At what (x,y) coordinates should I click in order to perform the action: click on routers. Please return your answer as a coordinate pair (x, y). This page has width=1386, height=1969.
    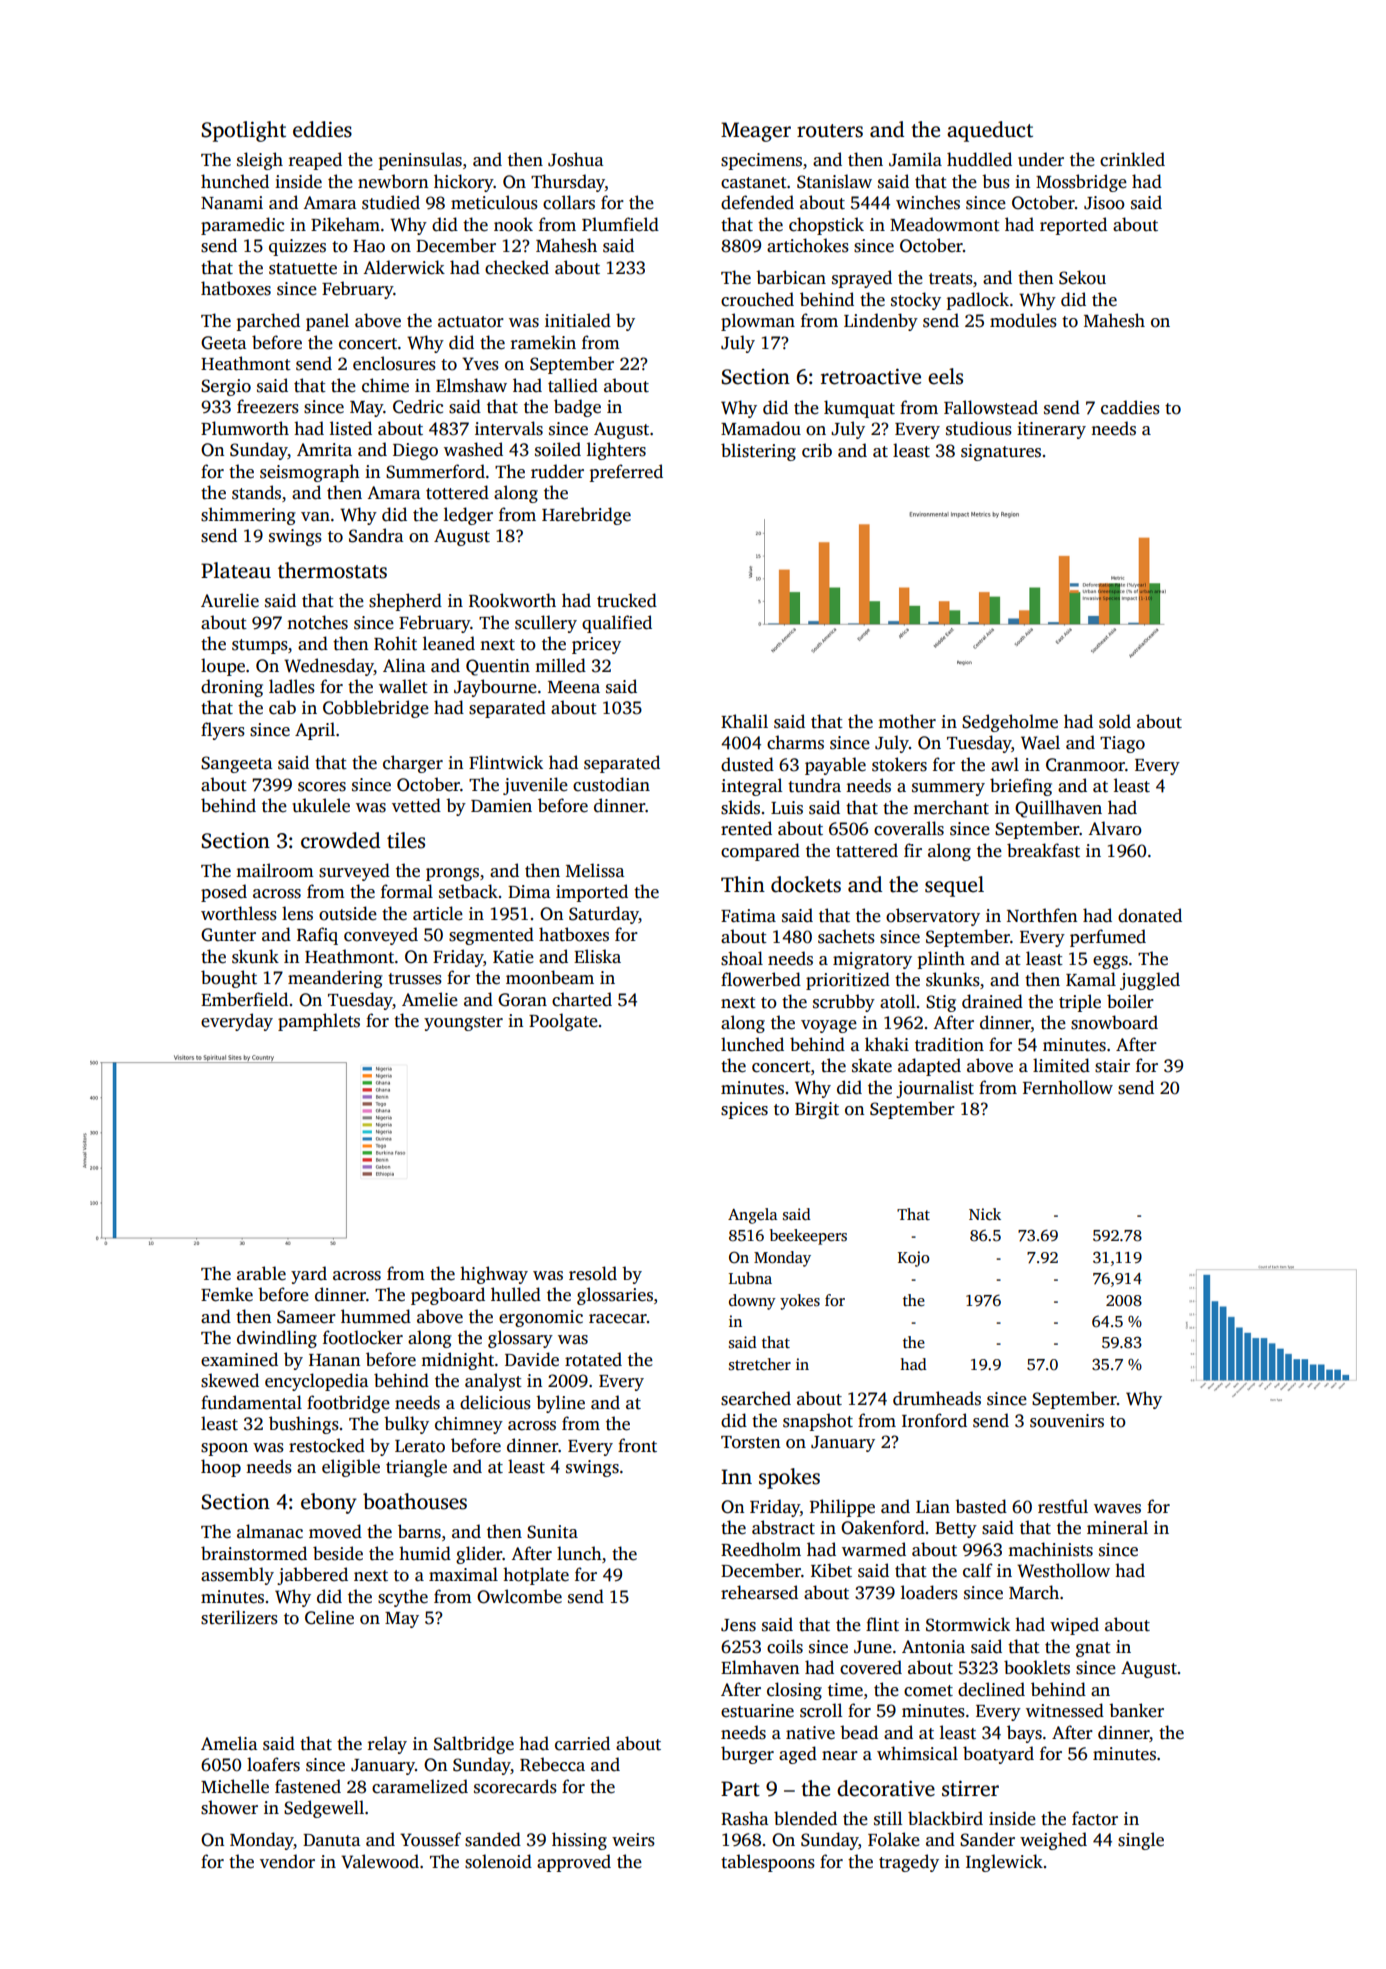
    Looking at the image, I should click on (830, 131).
